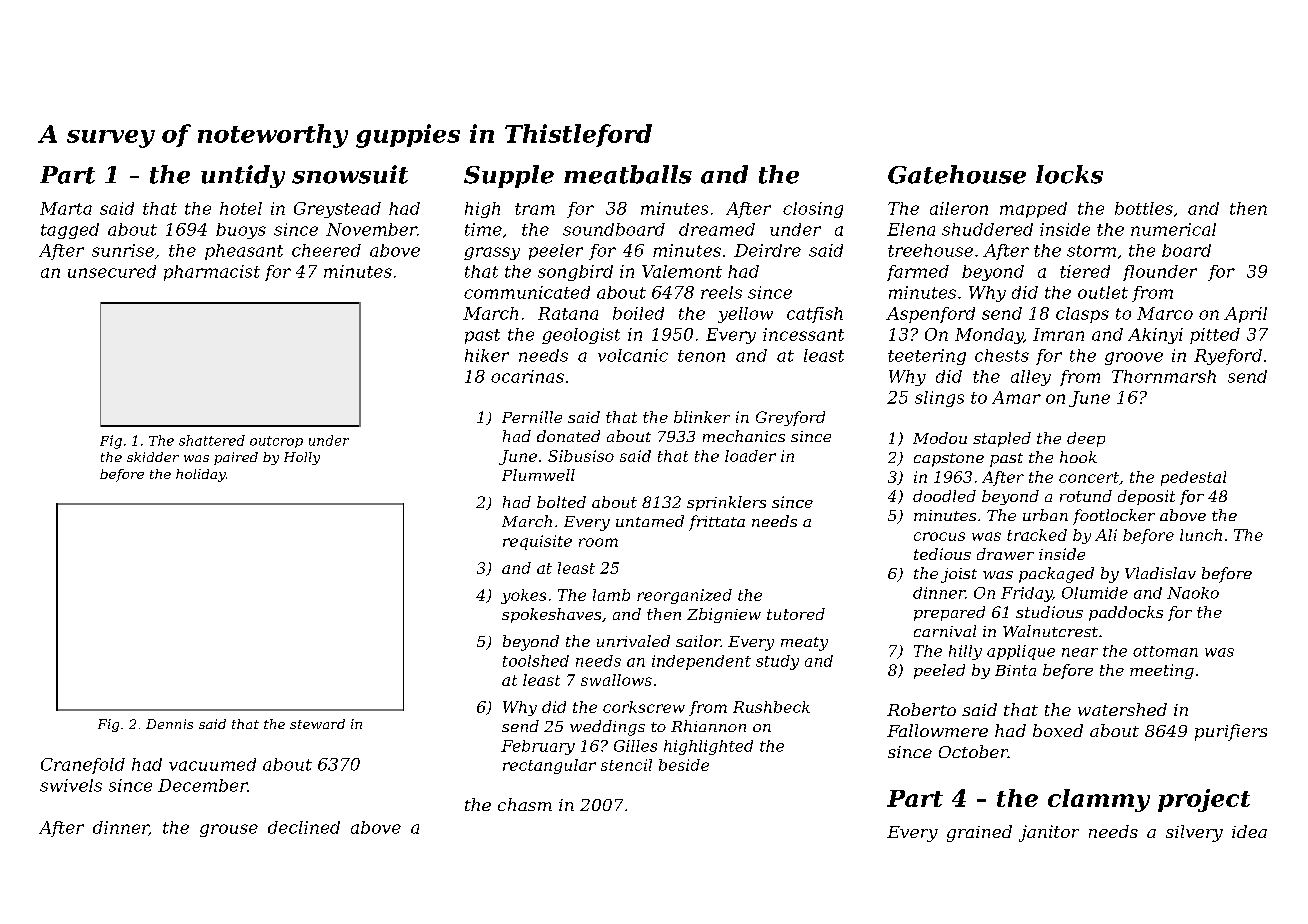  Describe the element at coordinates (229, 830) in the page. I see `grouse` at that location.
